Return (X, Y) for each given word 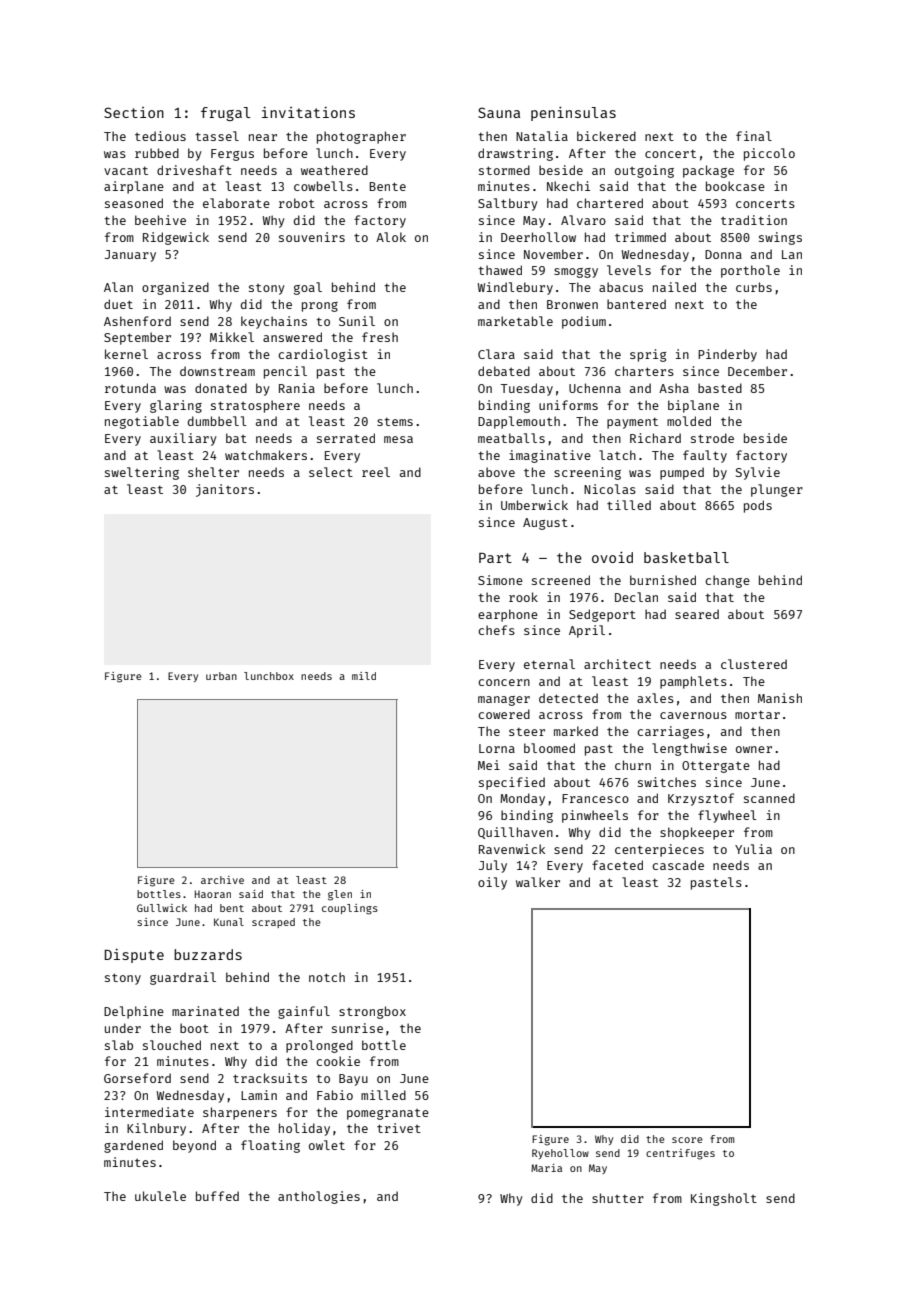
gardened (133, 1146)
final (754, 136)
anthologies (319, 1197)
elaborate (236, 203)
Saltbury (508, 204)
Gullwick (162, 908)
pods (758, 506)
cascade (678, 865)
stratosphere (255, 406)
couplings (350, 909)
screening (587, 473)
